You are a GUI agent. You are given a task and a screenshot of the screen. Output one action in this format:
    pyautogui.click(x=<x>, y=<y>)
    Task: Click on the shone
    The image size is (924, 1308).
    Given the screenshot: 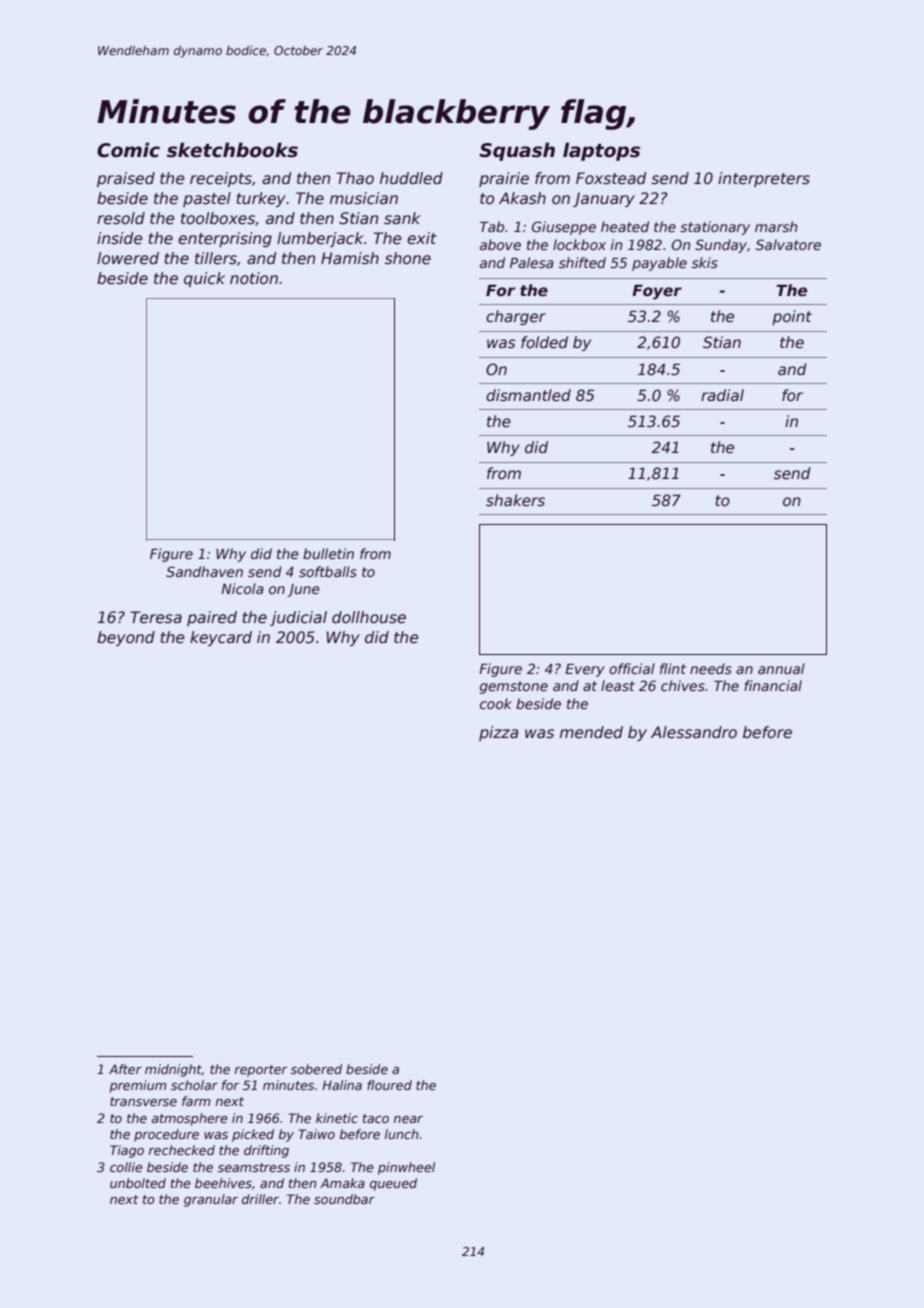 What is the action you would take?
    pyautogui.click(x=408, y=258)
